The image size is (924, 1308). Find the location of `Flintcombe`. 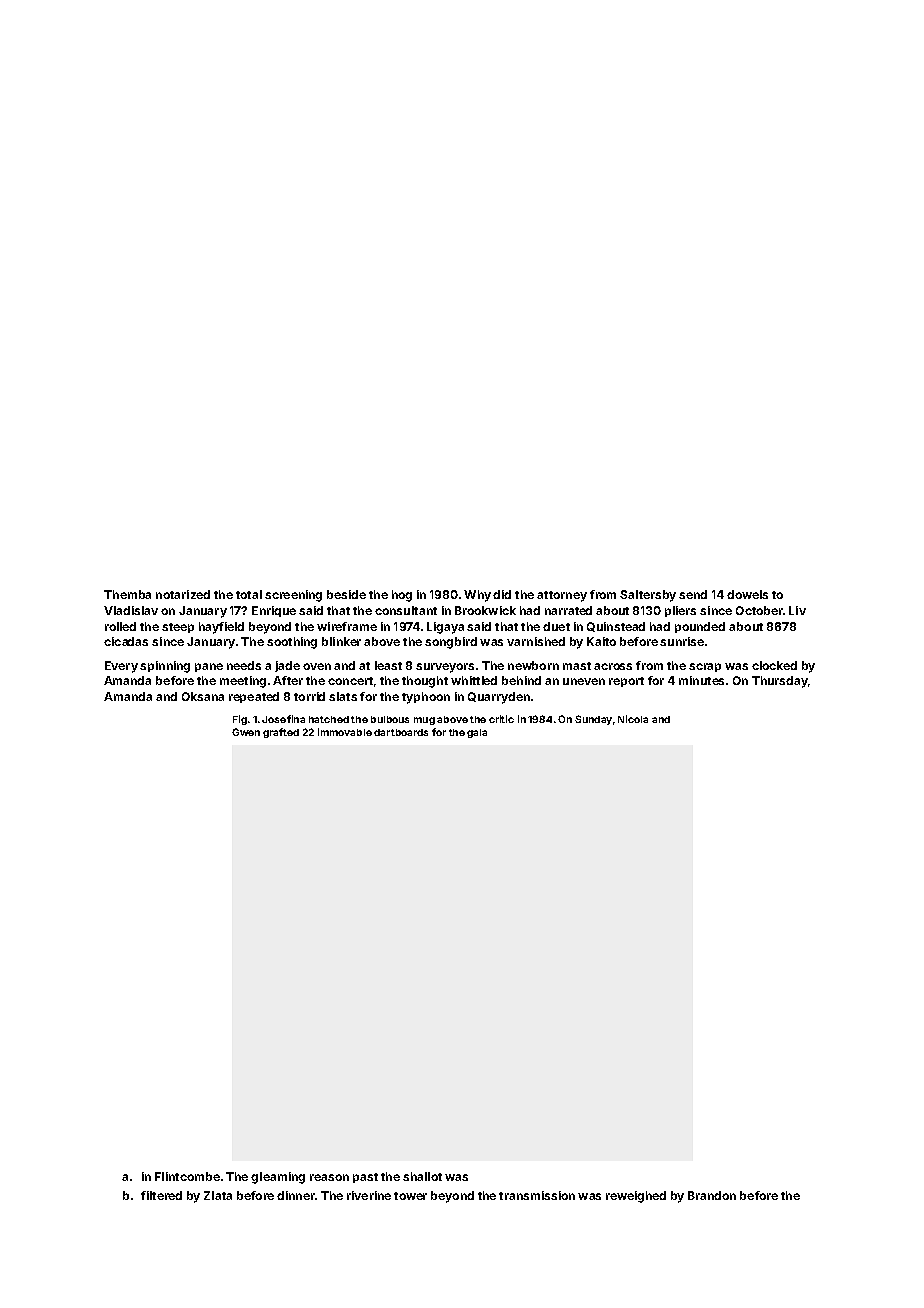

Flintcombe is located at coordinates (187, 1176).
